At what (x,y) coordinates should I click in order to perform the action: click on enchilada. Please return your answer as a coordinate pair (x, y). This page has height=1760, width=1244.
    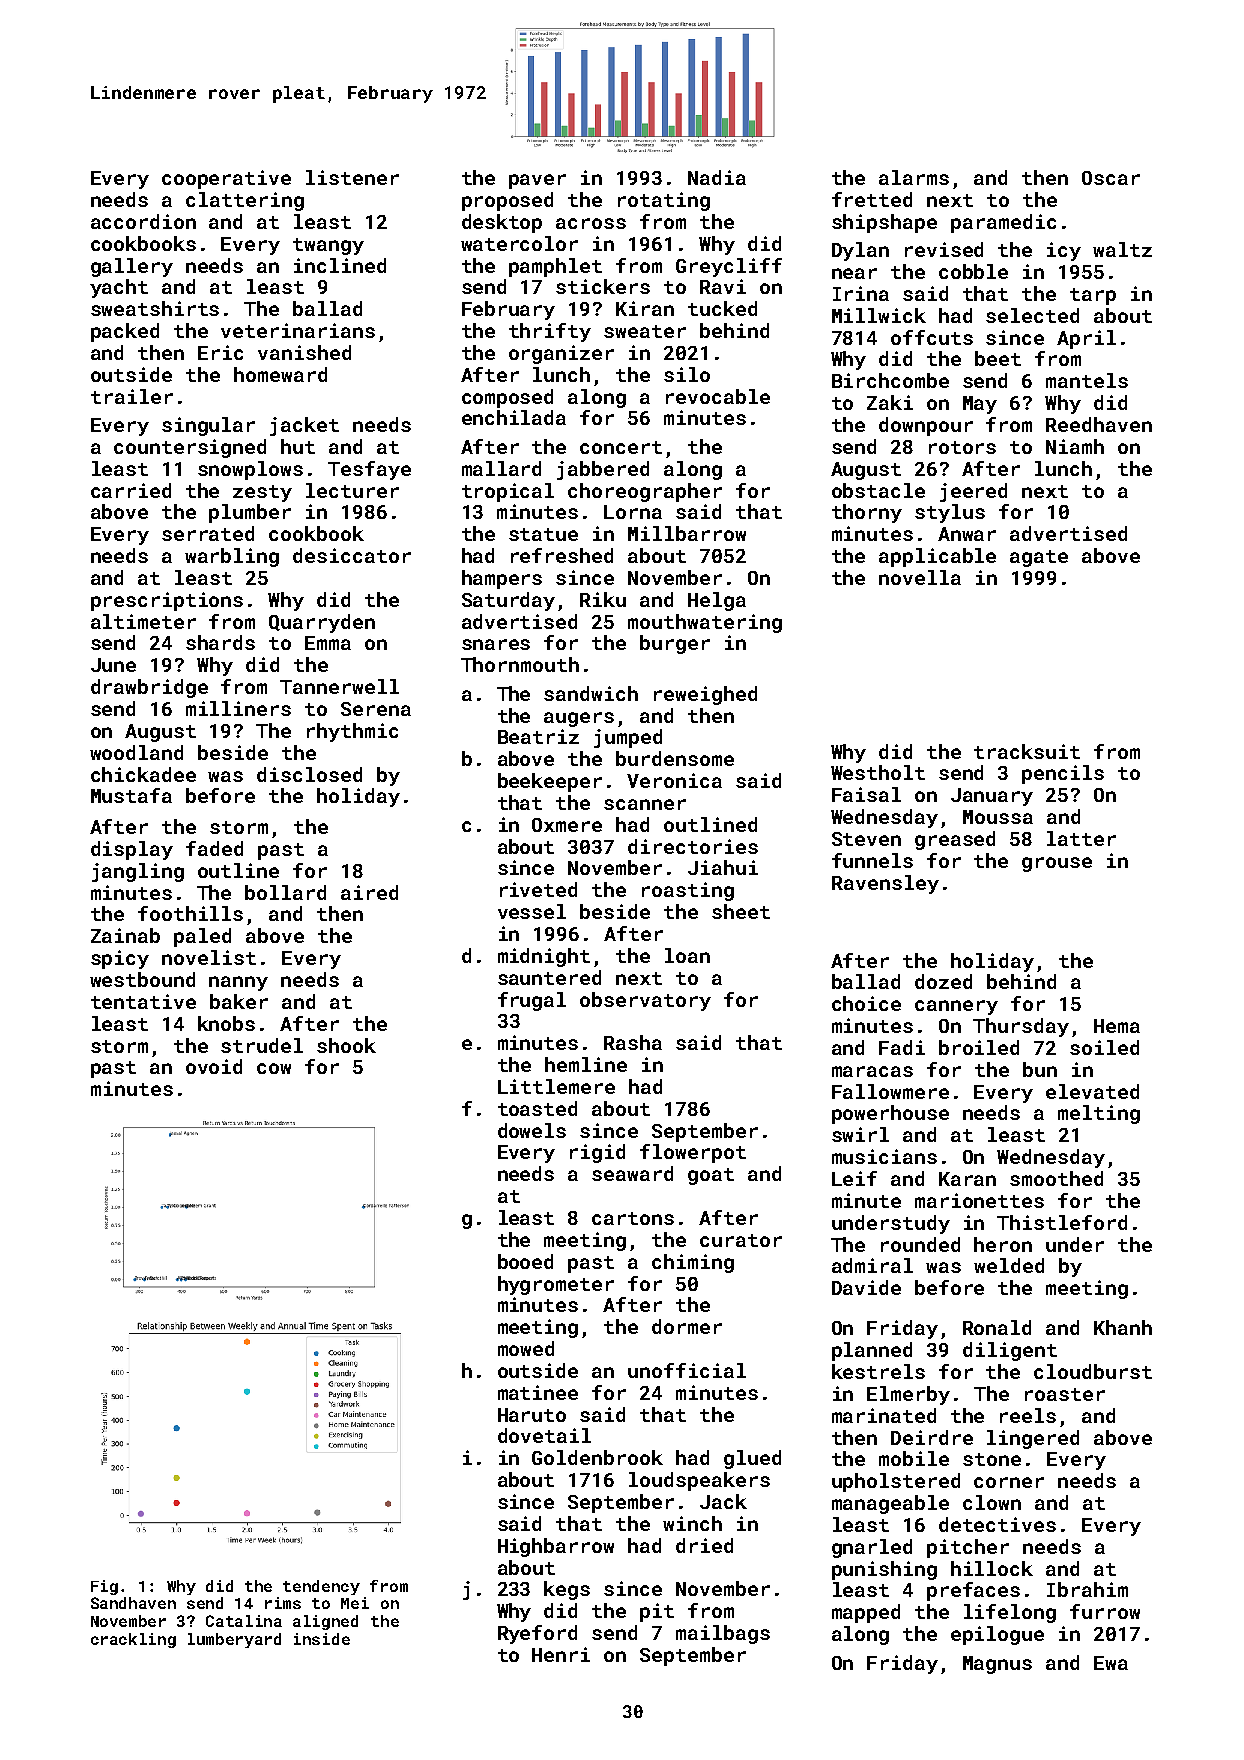
    Looking at the image, I should click on (514, 417).
